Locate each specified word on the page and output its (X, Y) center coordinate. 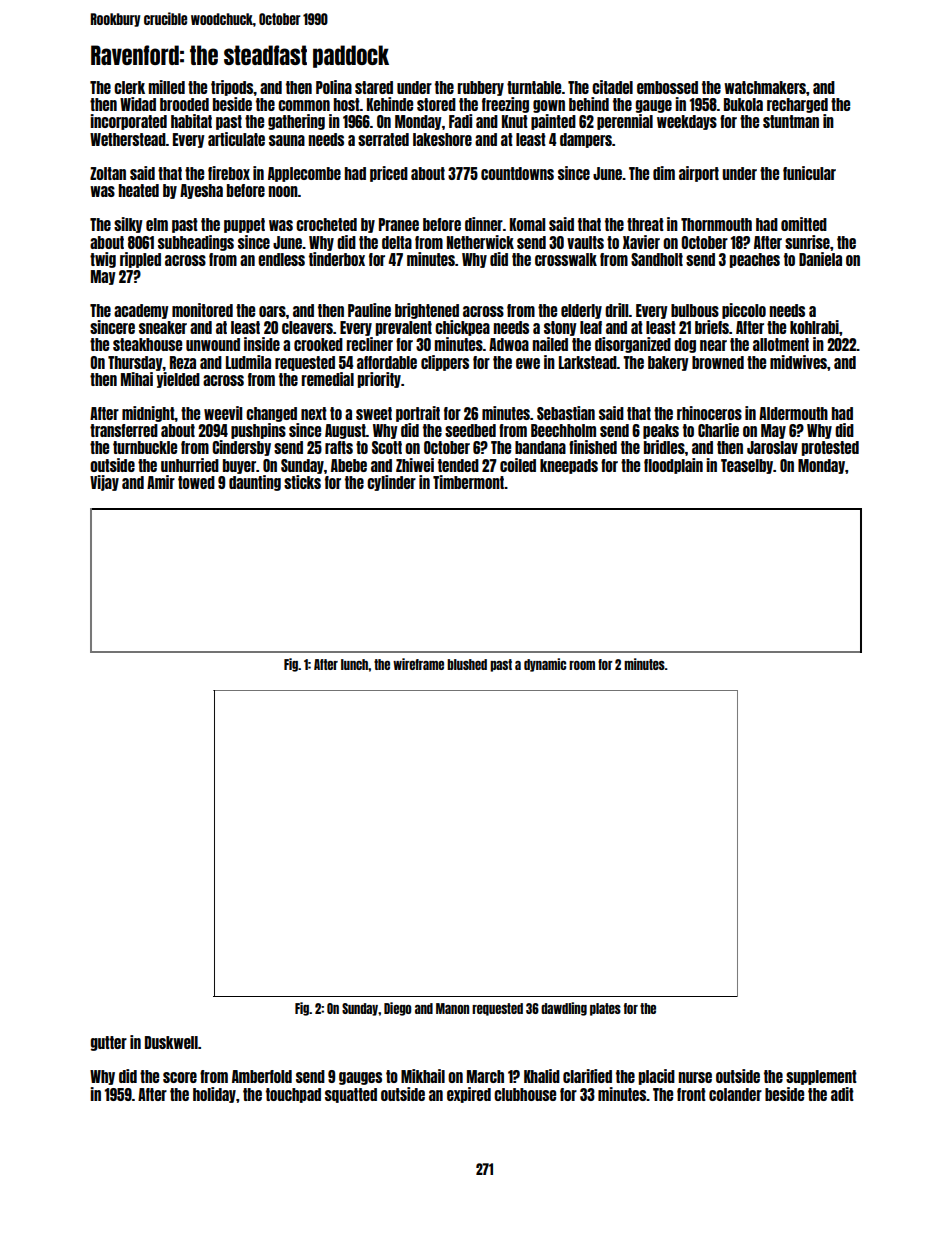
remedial (328, 379)
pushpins (258, 431)
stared (374, 87)
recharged (797, 105)
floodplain (673, 466)
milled (167, 87)
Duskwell (171, 1042)
